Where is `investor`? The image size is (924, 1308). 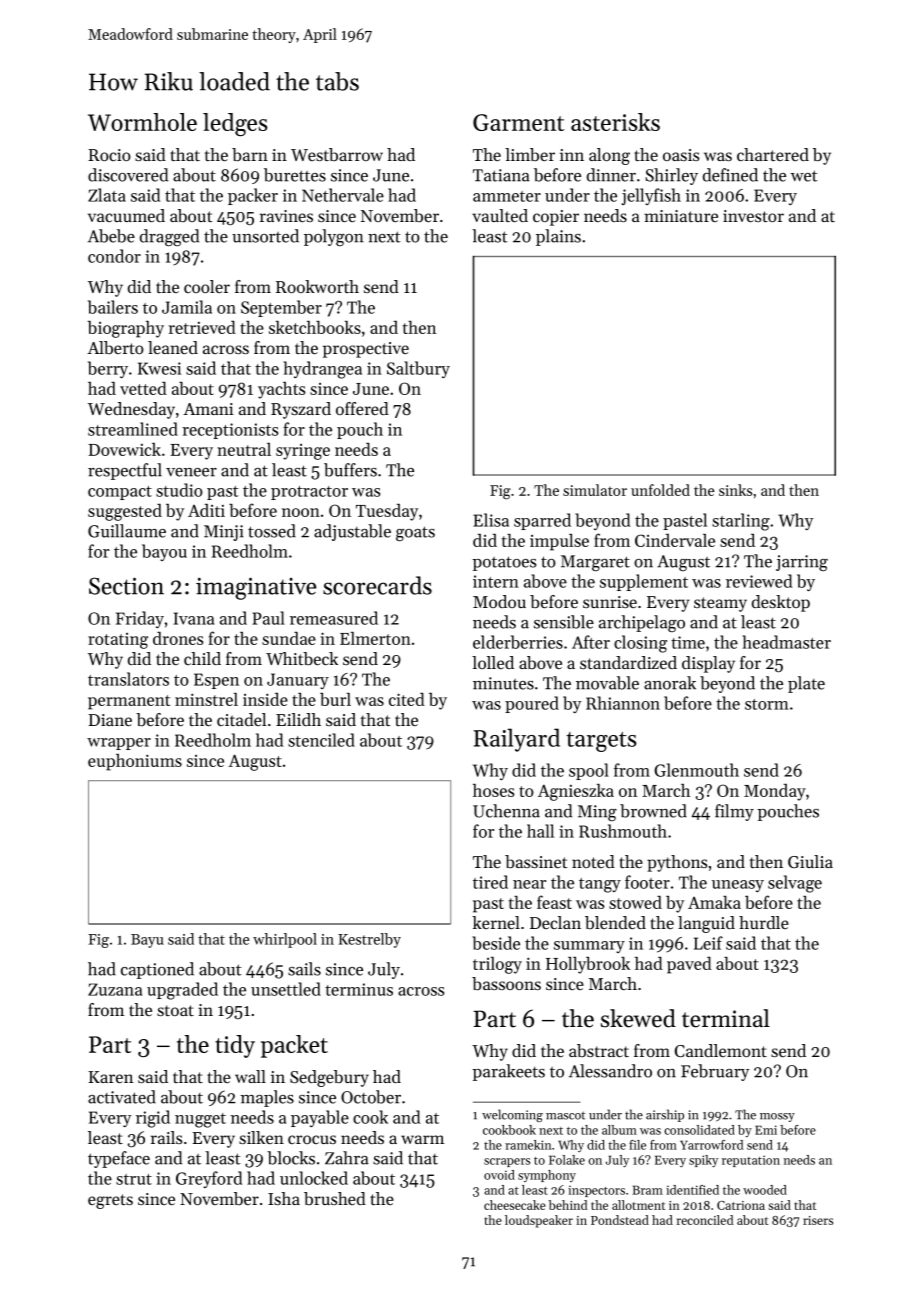
investor is located at coordinates (753, 216).
